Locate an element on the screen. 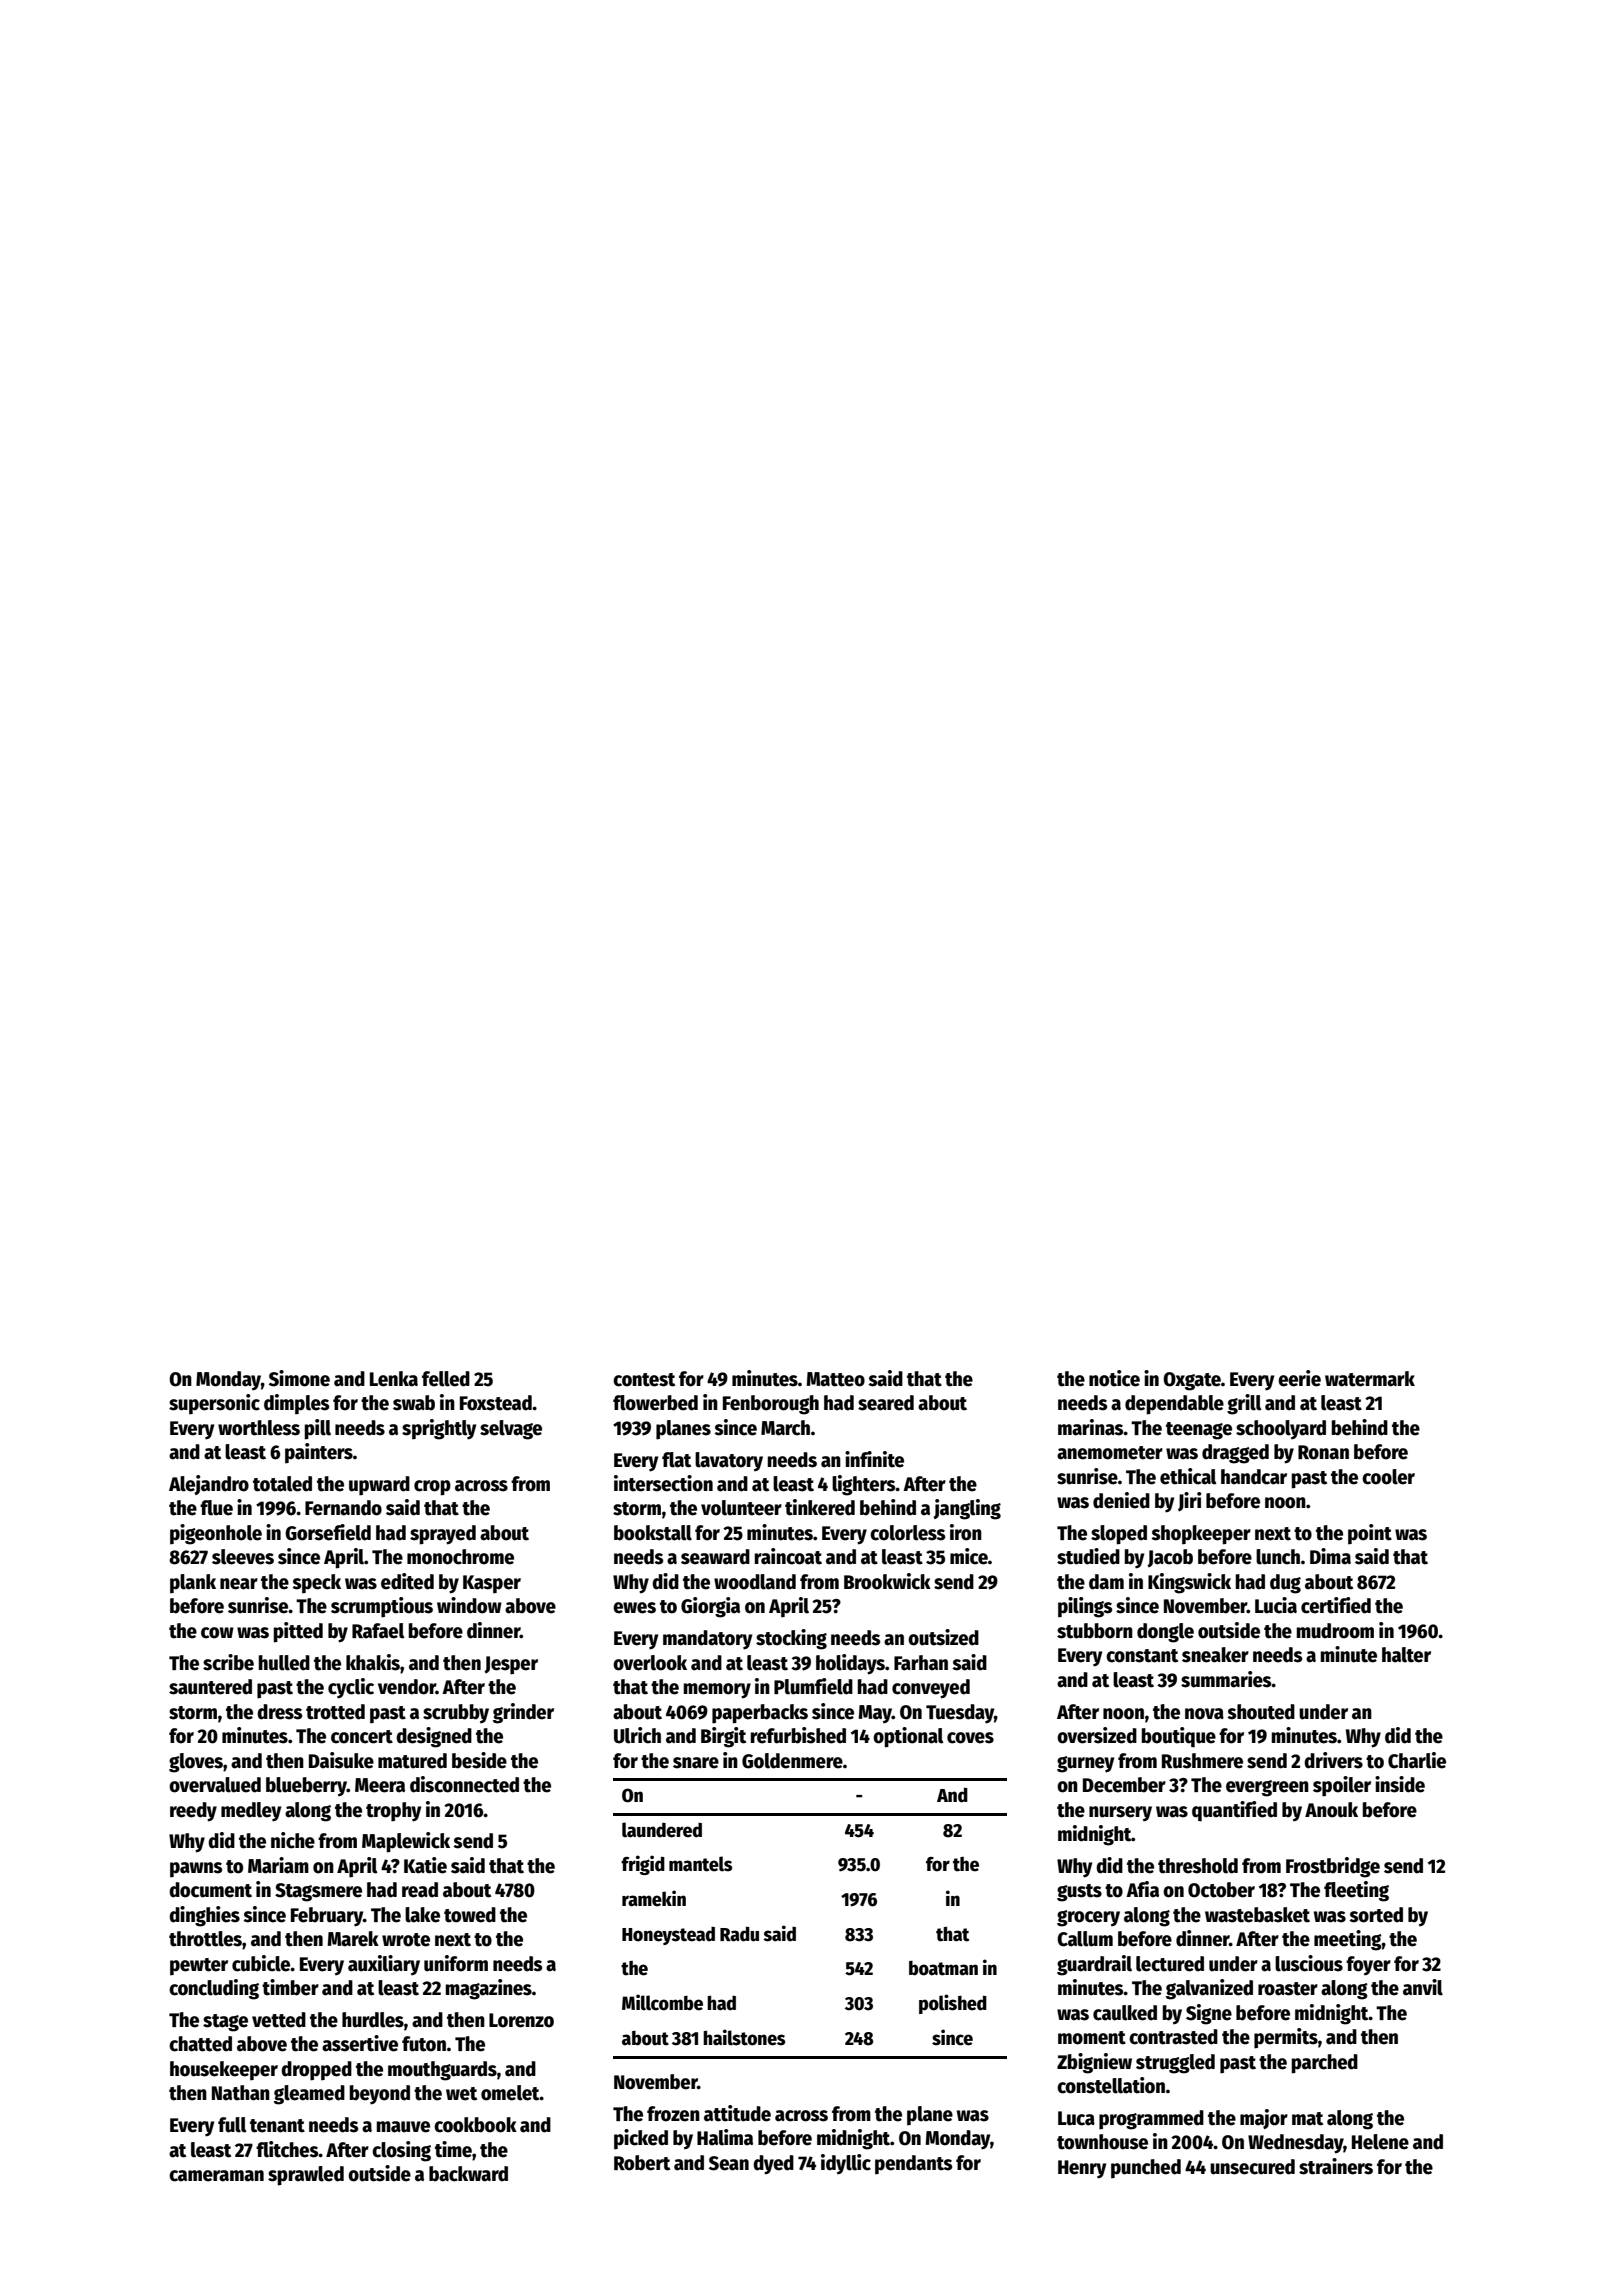 This screenshot has height=2292, width=1620. October is located at coordinates (1221, 1890).
